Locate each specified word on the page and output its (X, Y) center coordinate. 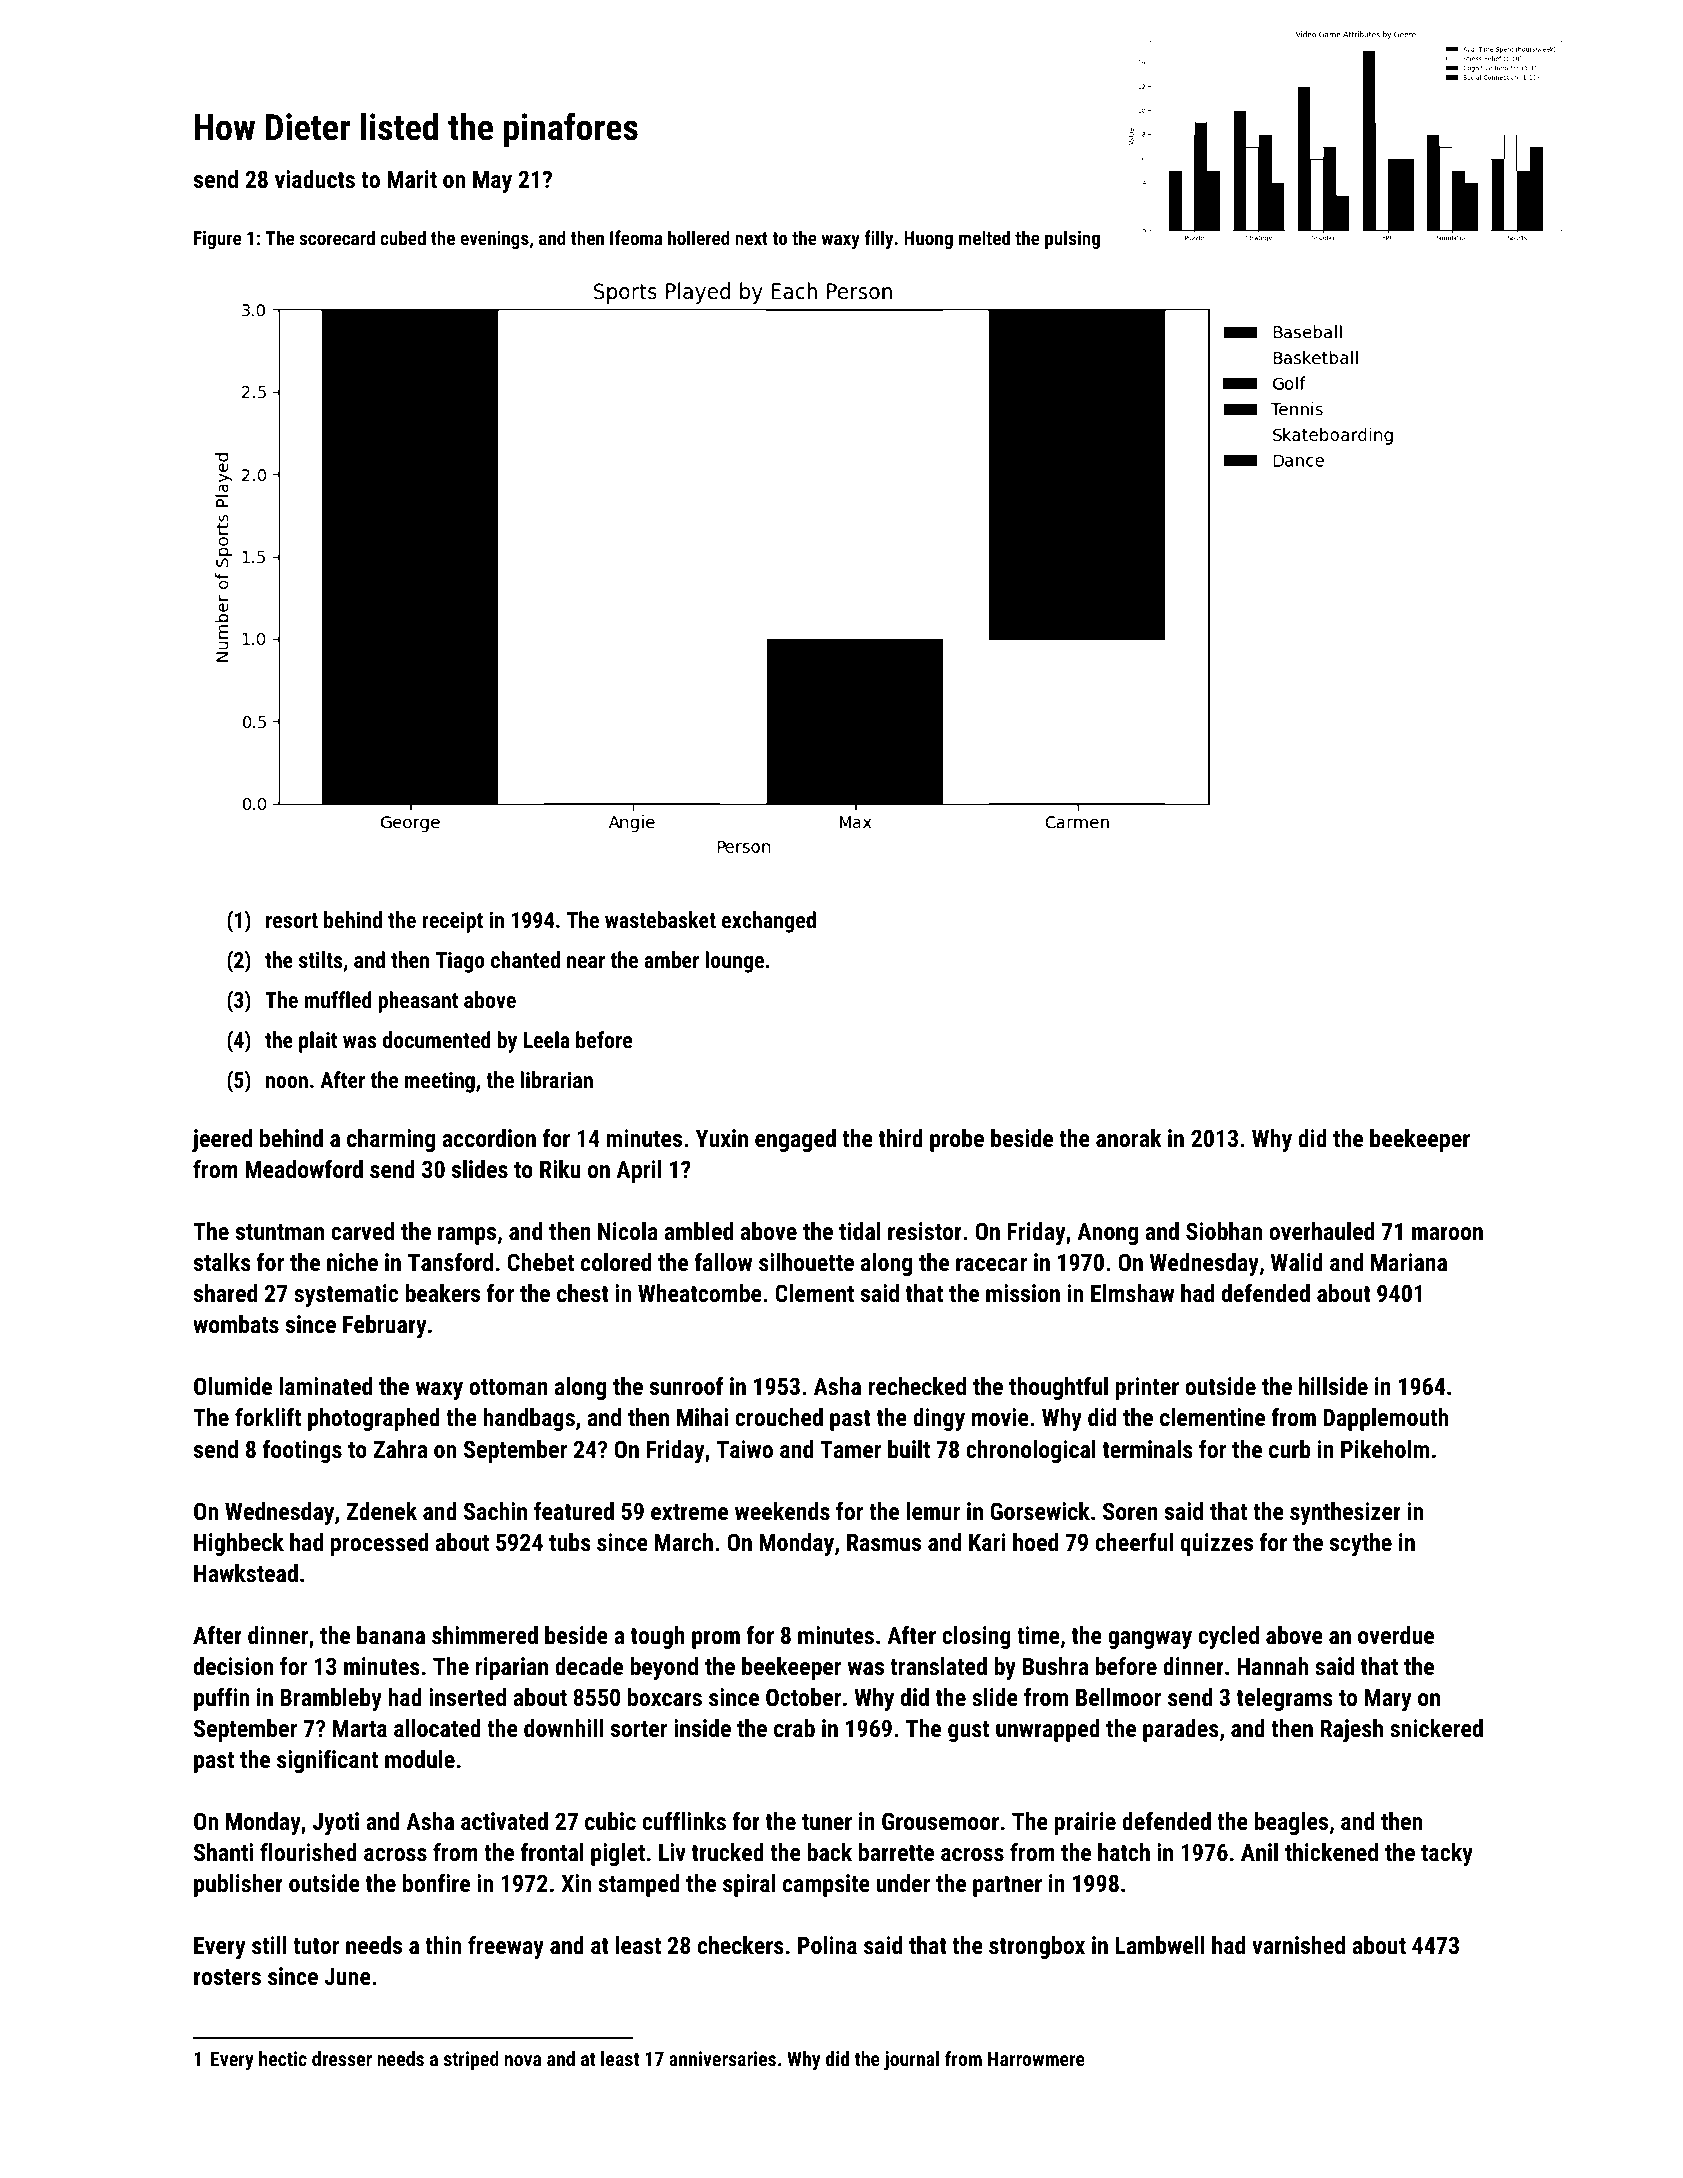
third (901, 1138)
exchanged (769, 922)
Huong (928, 240)
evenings (494, 240)
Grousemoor (940, 1821)
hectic (283, 2058)
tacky (1447, 1854)
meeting (440, 1082)
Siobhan (1224, 1231)
